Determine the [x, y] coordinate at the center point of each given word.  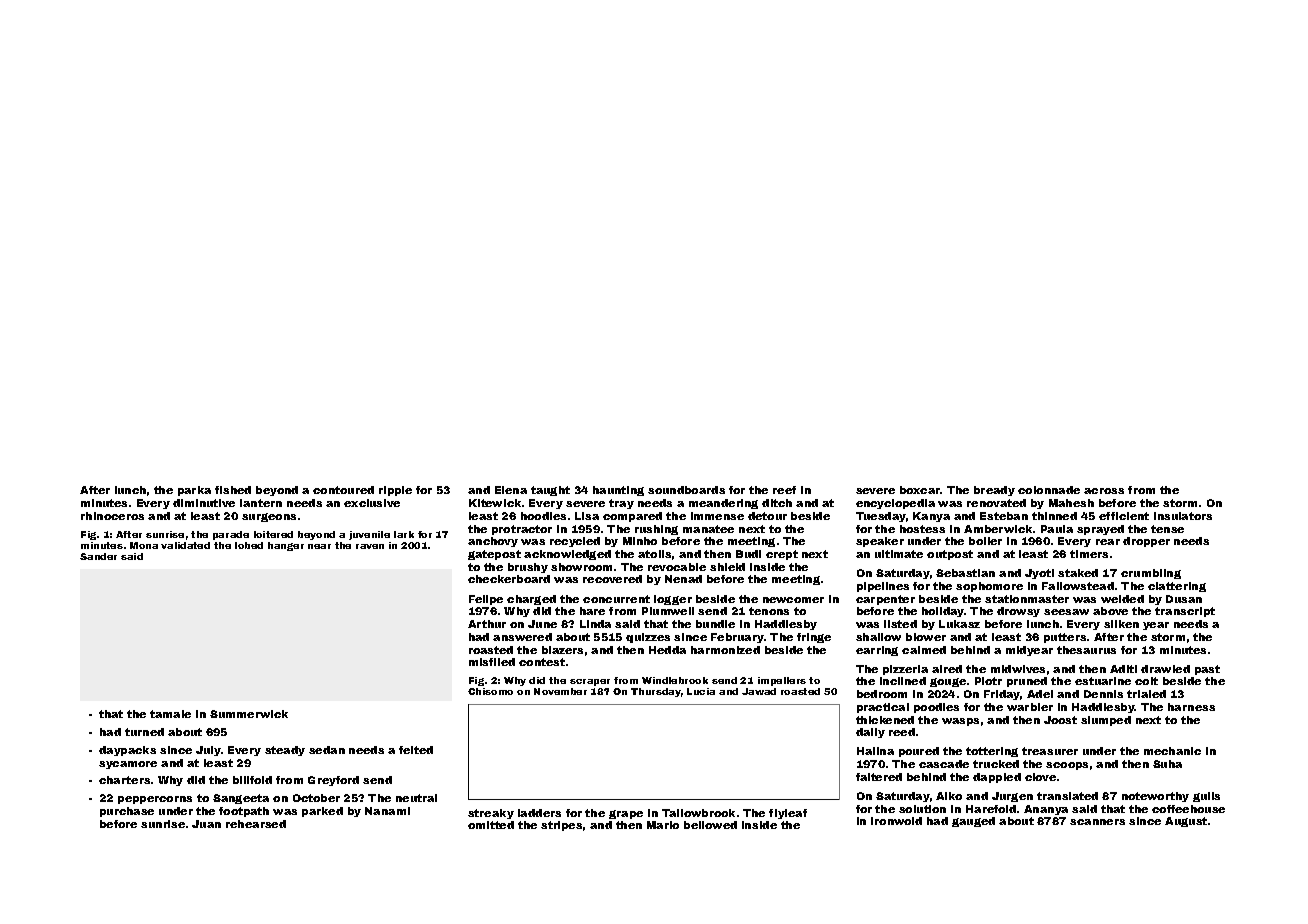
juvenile [369, 535]
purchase [127, 812]
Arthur [487, 624]
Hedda [667, 650]
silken [1121, 624]
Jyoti [1039, 574]
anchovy [493, 542]
